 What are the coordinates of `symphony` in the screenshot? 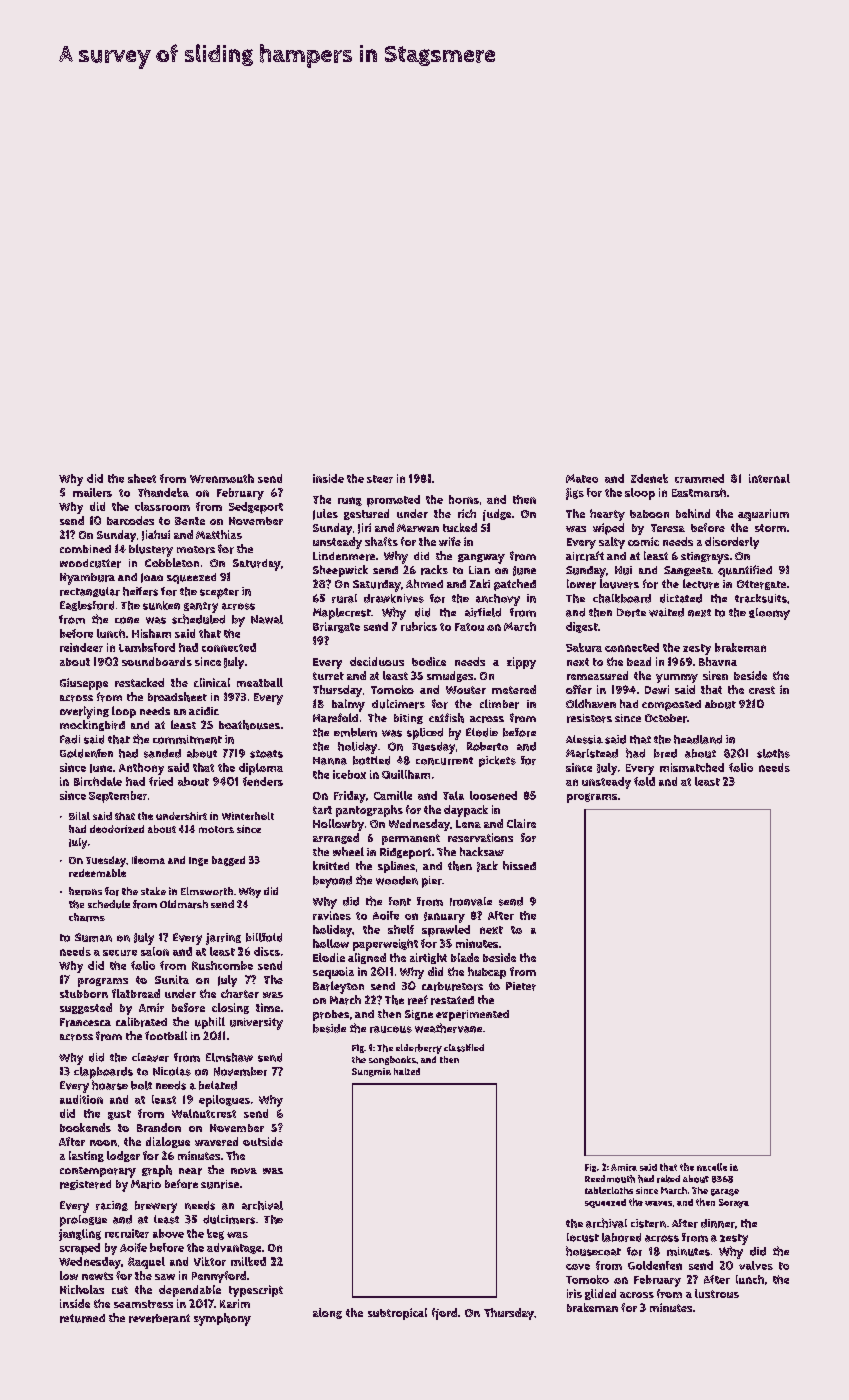 It's located at (222, 1319).
